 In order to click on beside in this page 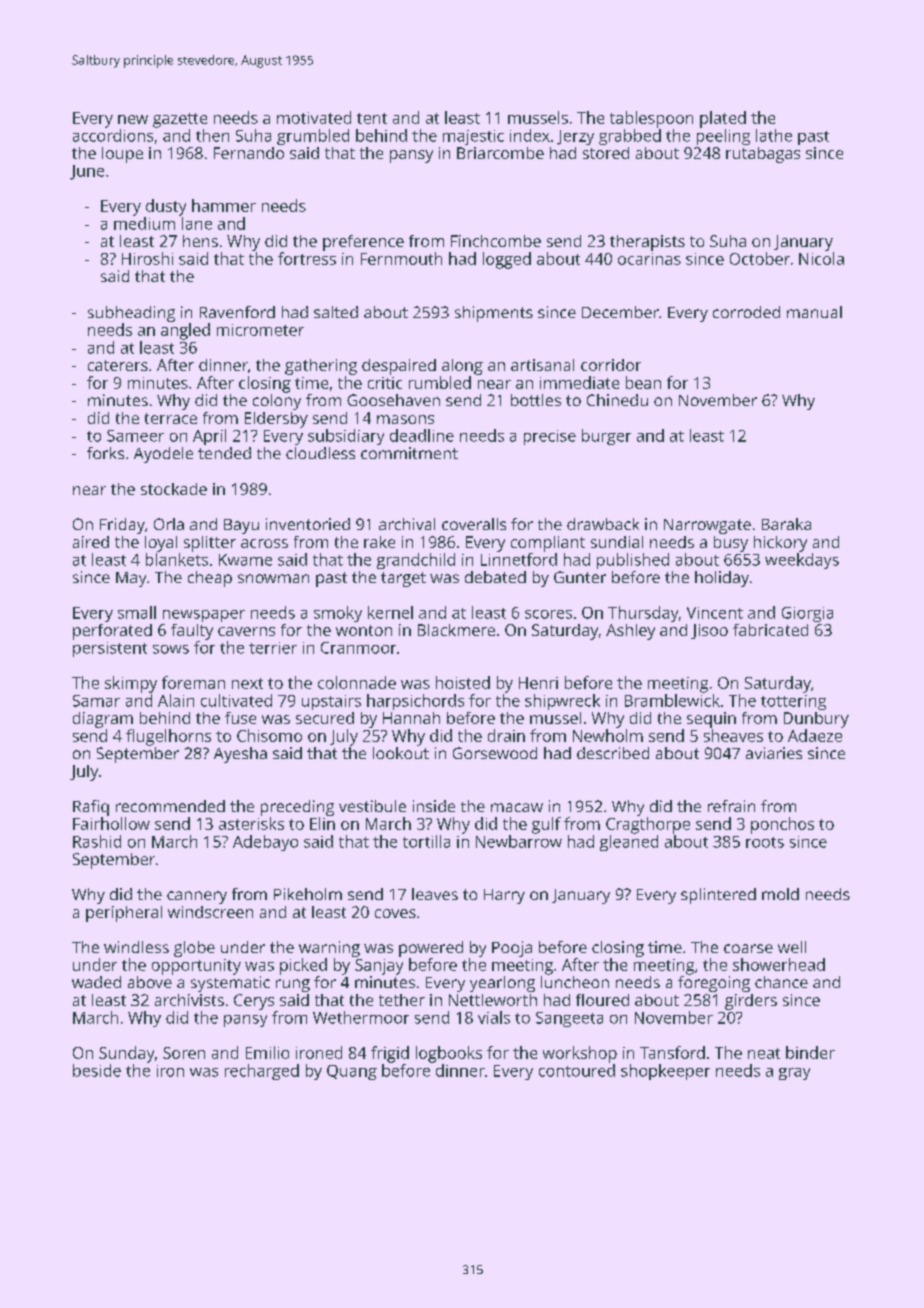, I will do `click(97, 1070)`.
